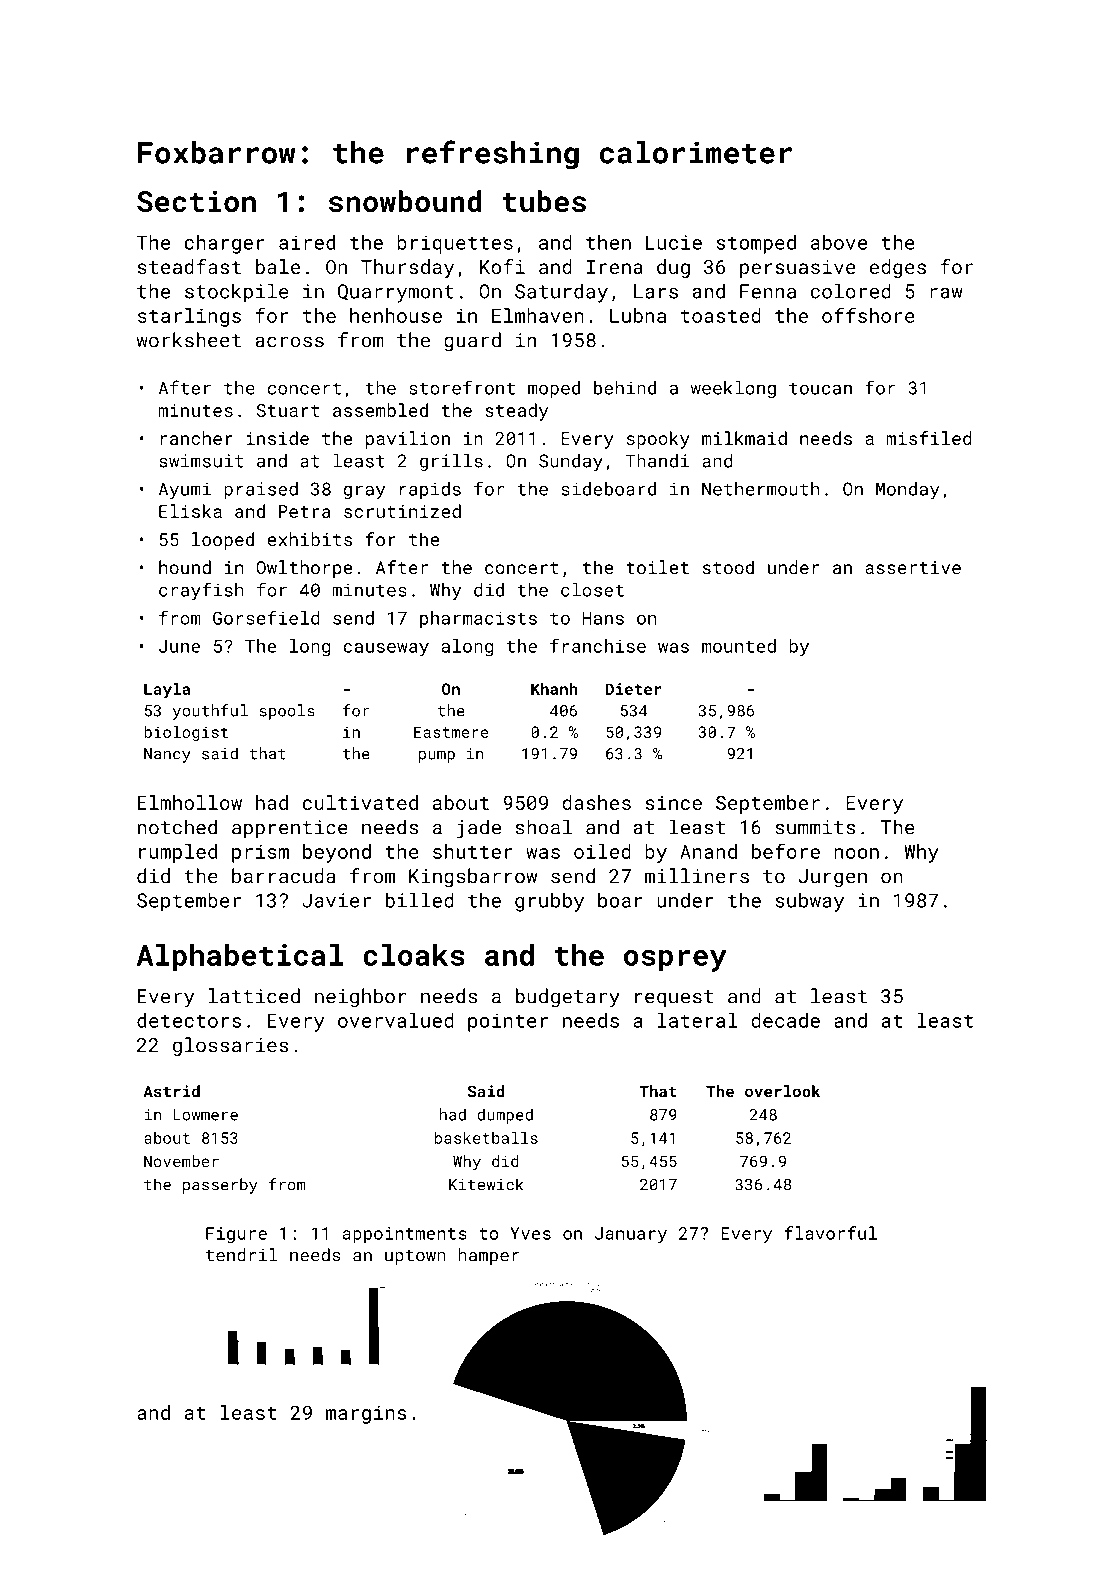  What do you see at coordinates (186, 733) in the screenshot?
I see `biologist` at bounding box center [186, 733].
